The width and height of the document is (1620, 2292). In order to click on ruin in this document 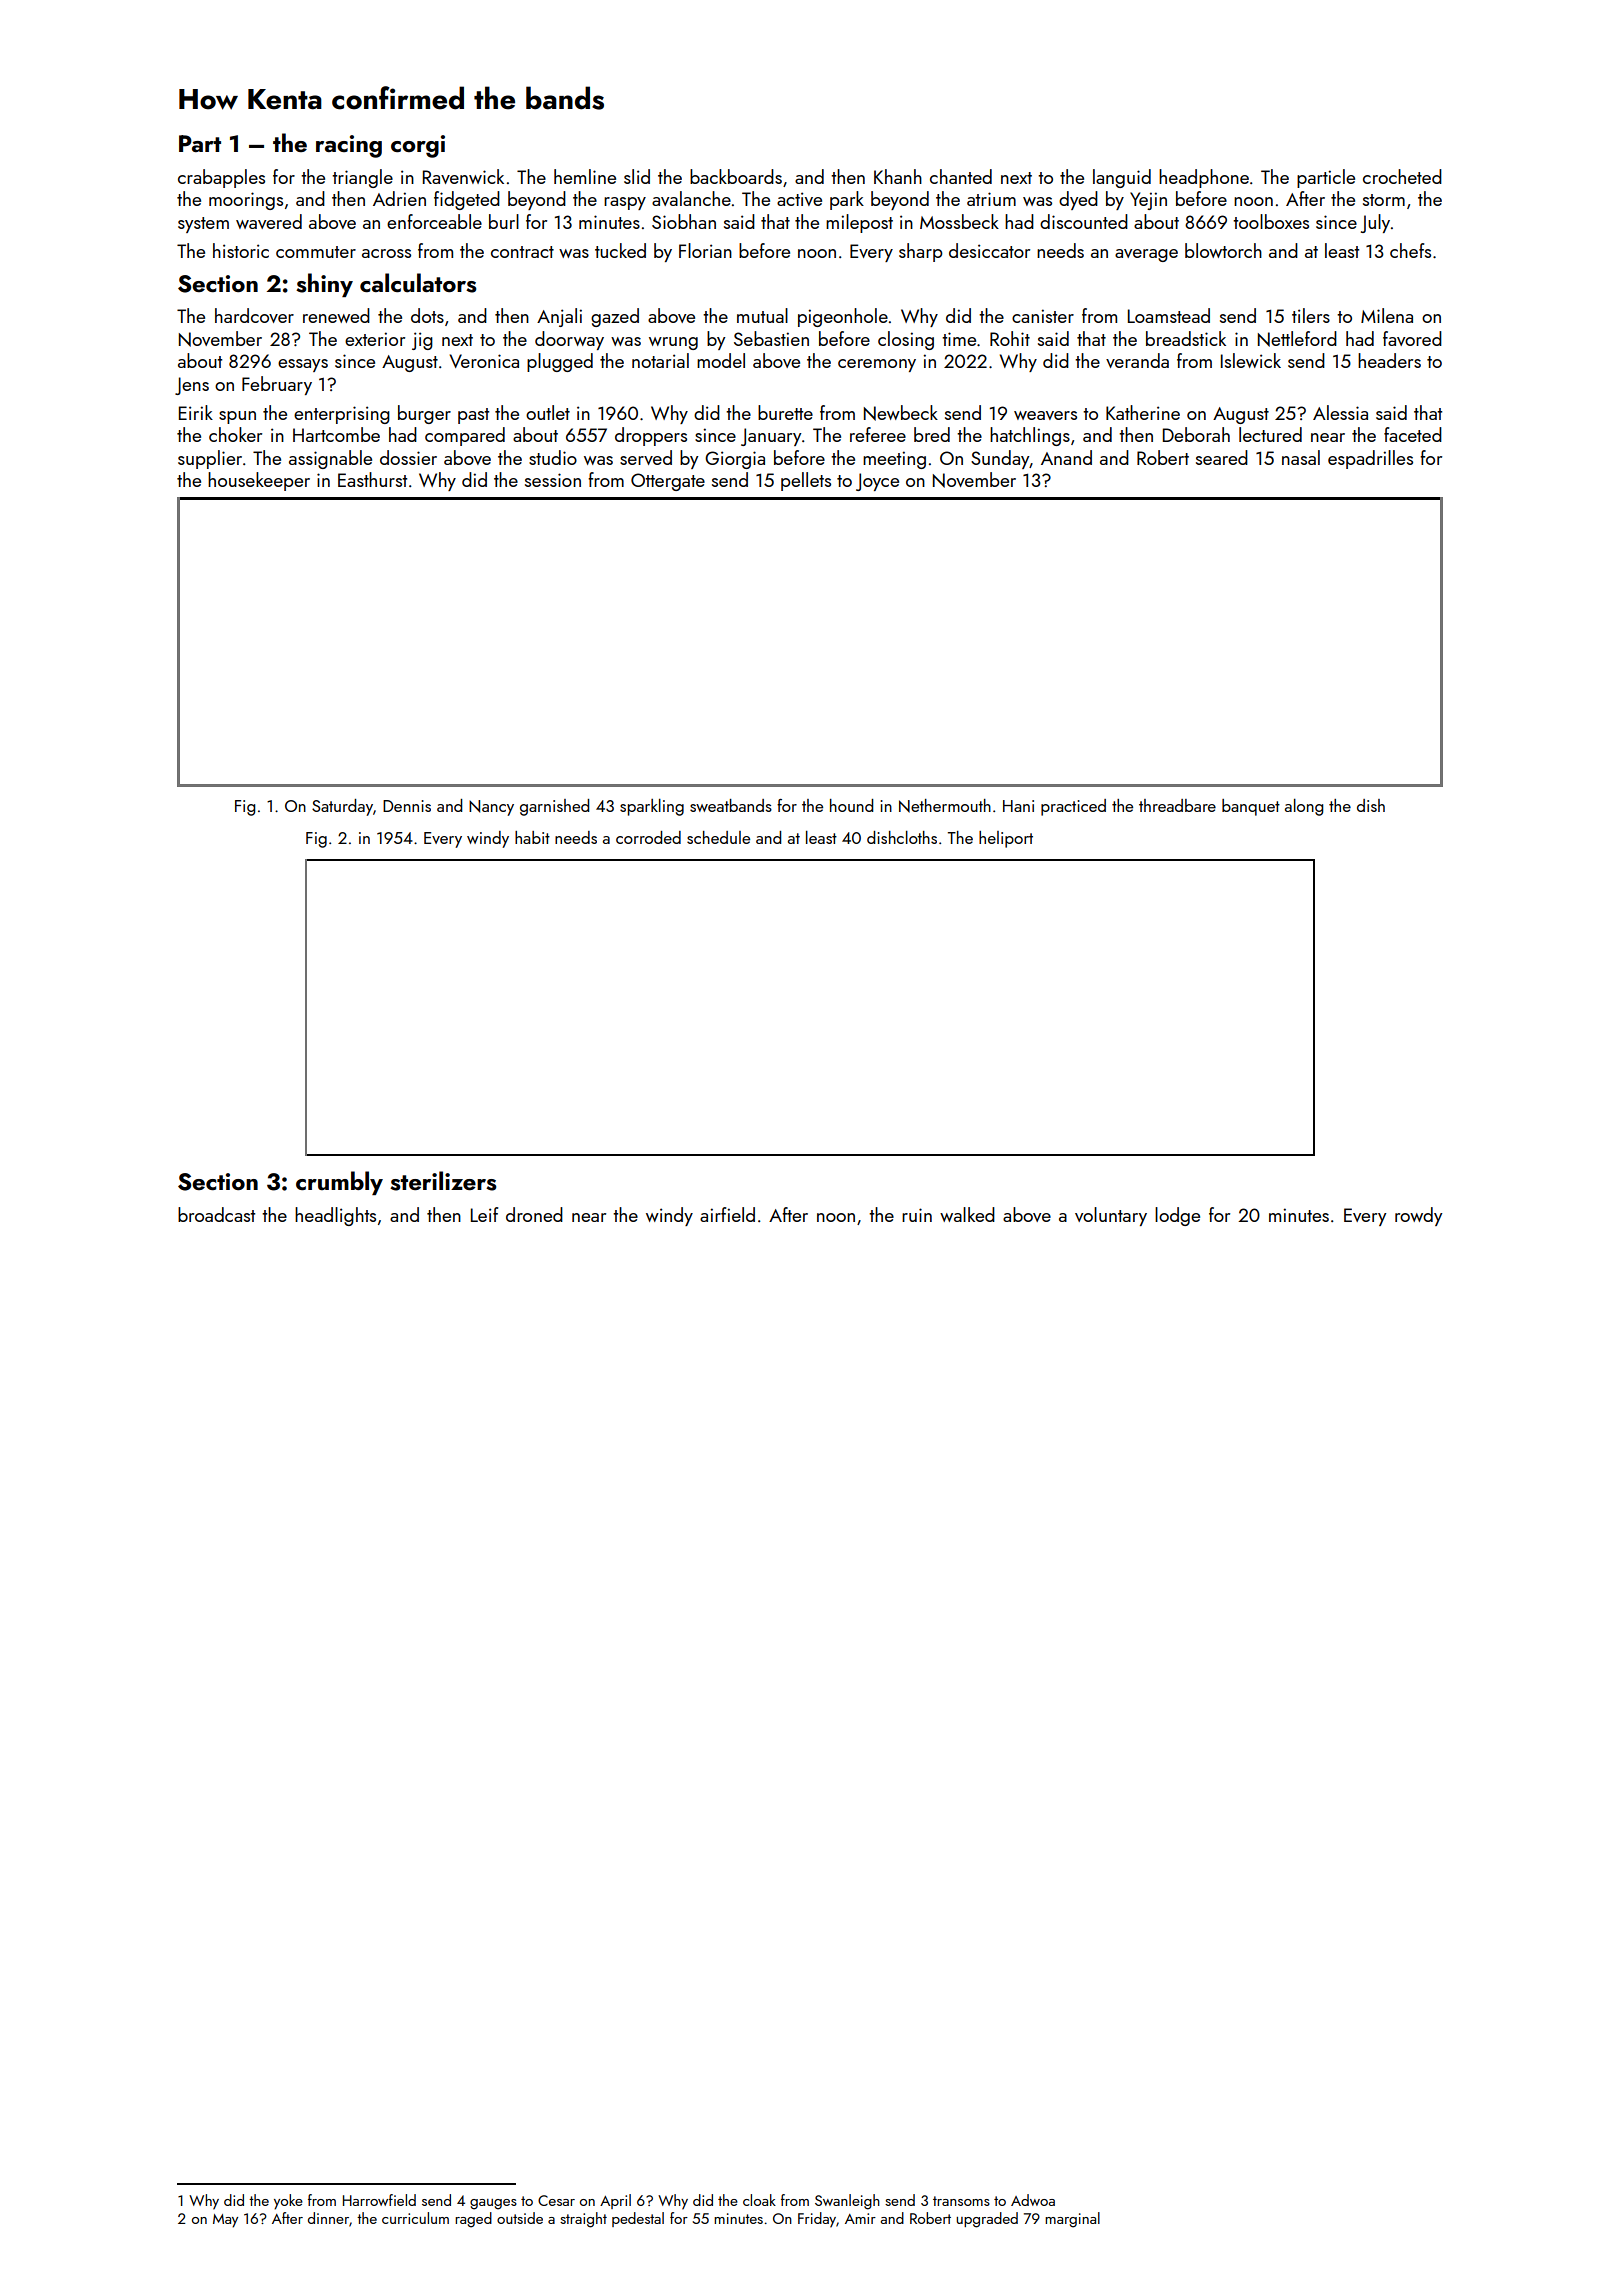, I will do `click(917, 1215)`.
